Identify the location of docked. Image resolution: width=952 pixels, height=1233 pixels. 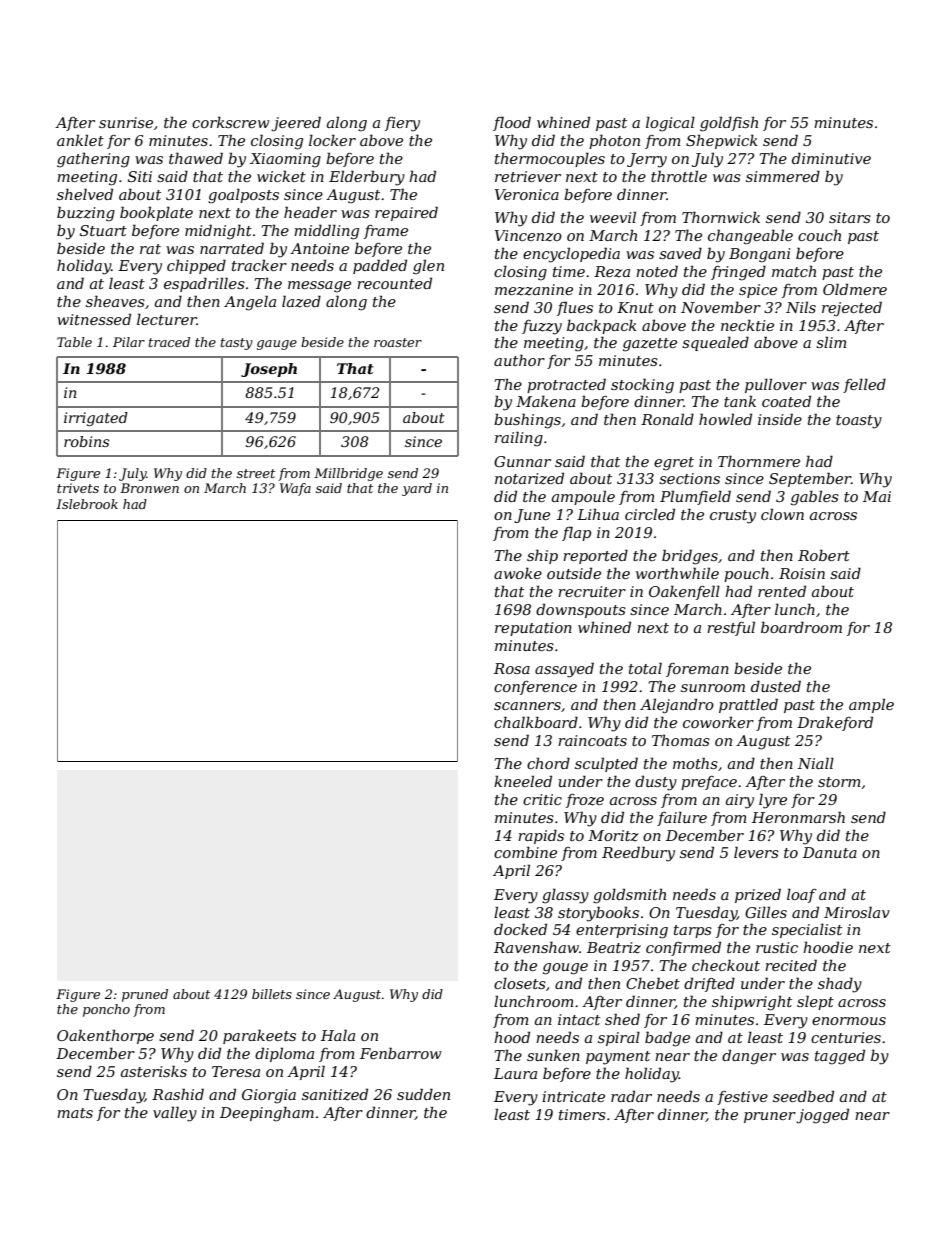
(520, 929).
